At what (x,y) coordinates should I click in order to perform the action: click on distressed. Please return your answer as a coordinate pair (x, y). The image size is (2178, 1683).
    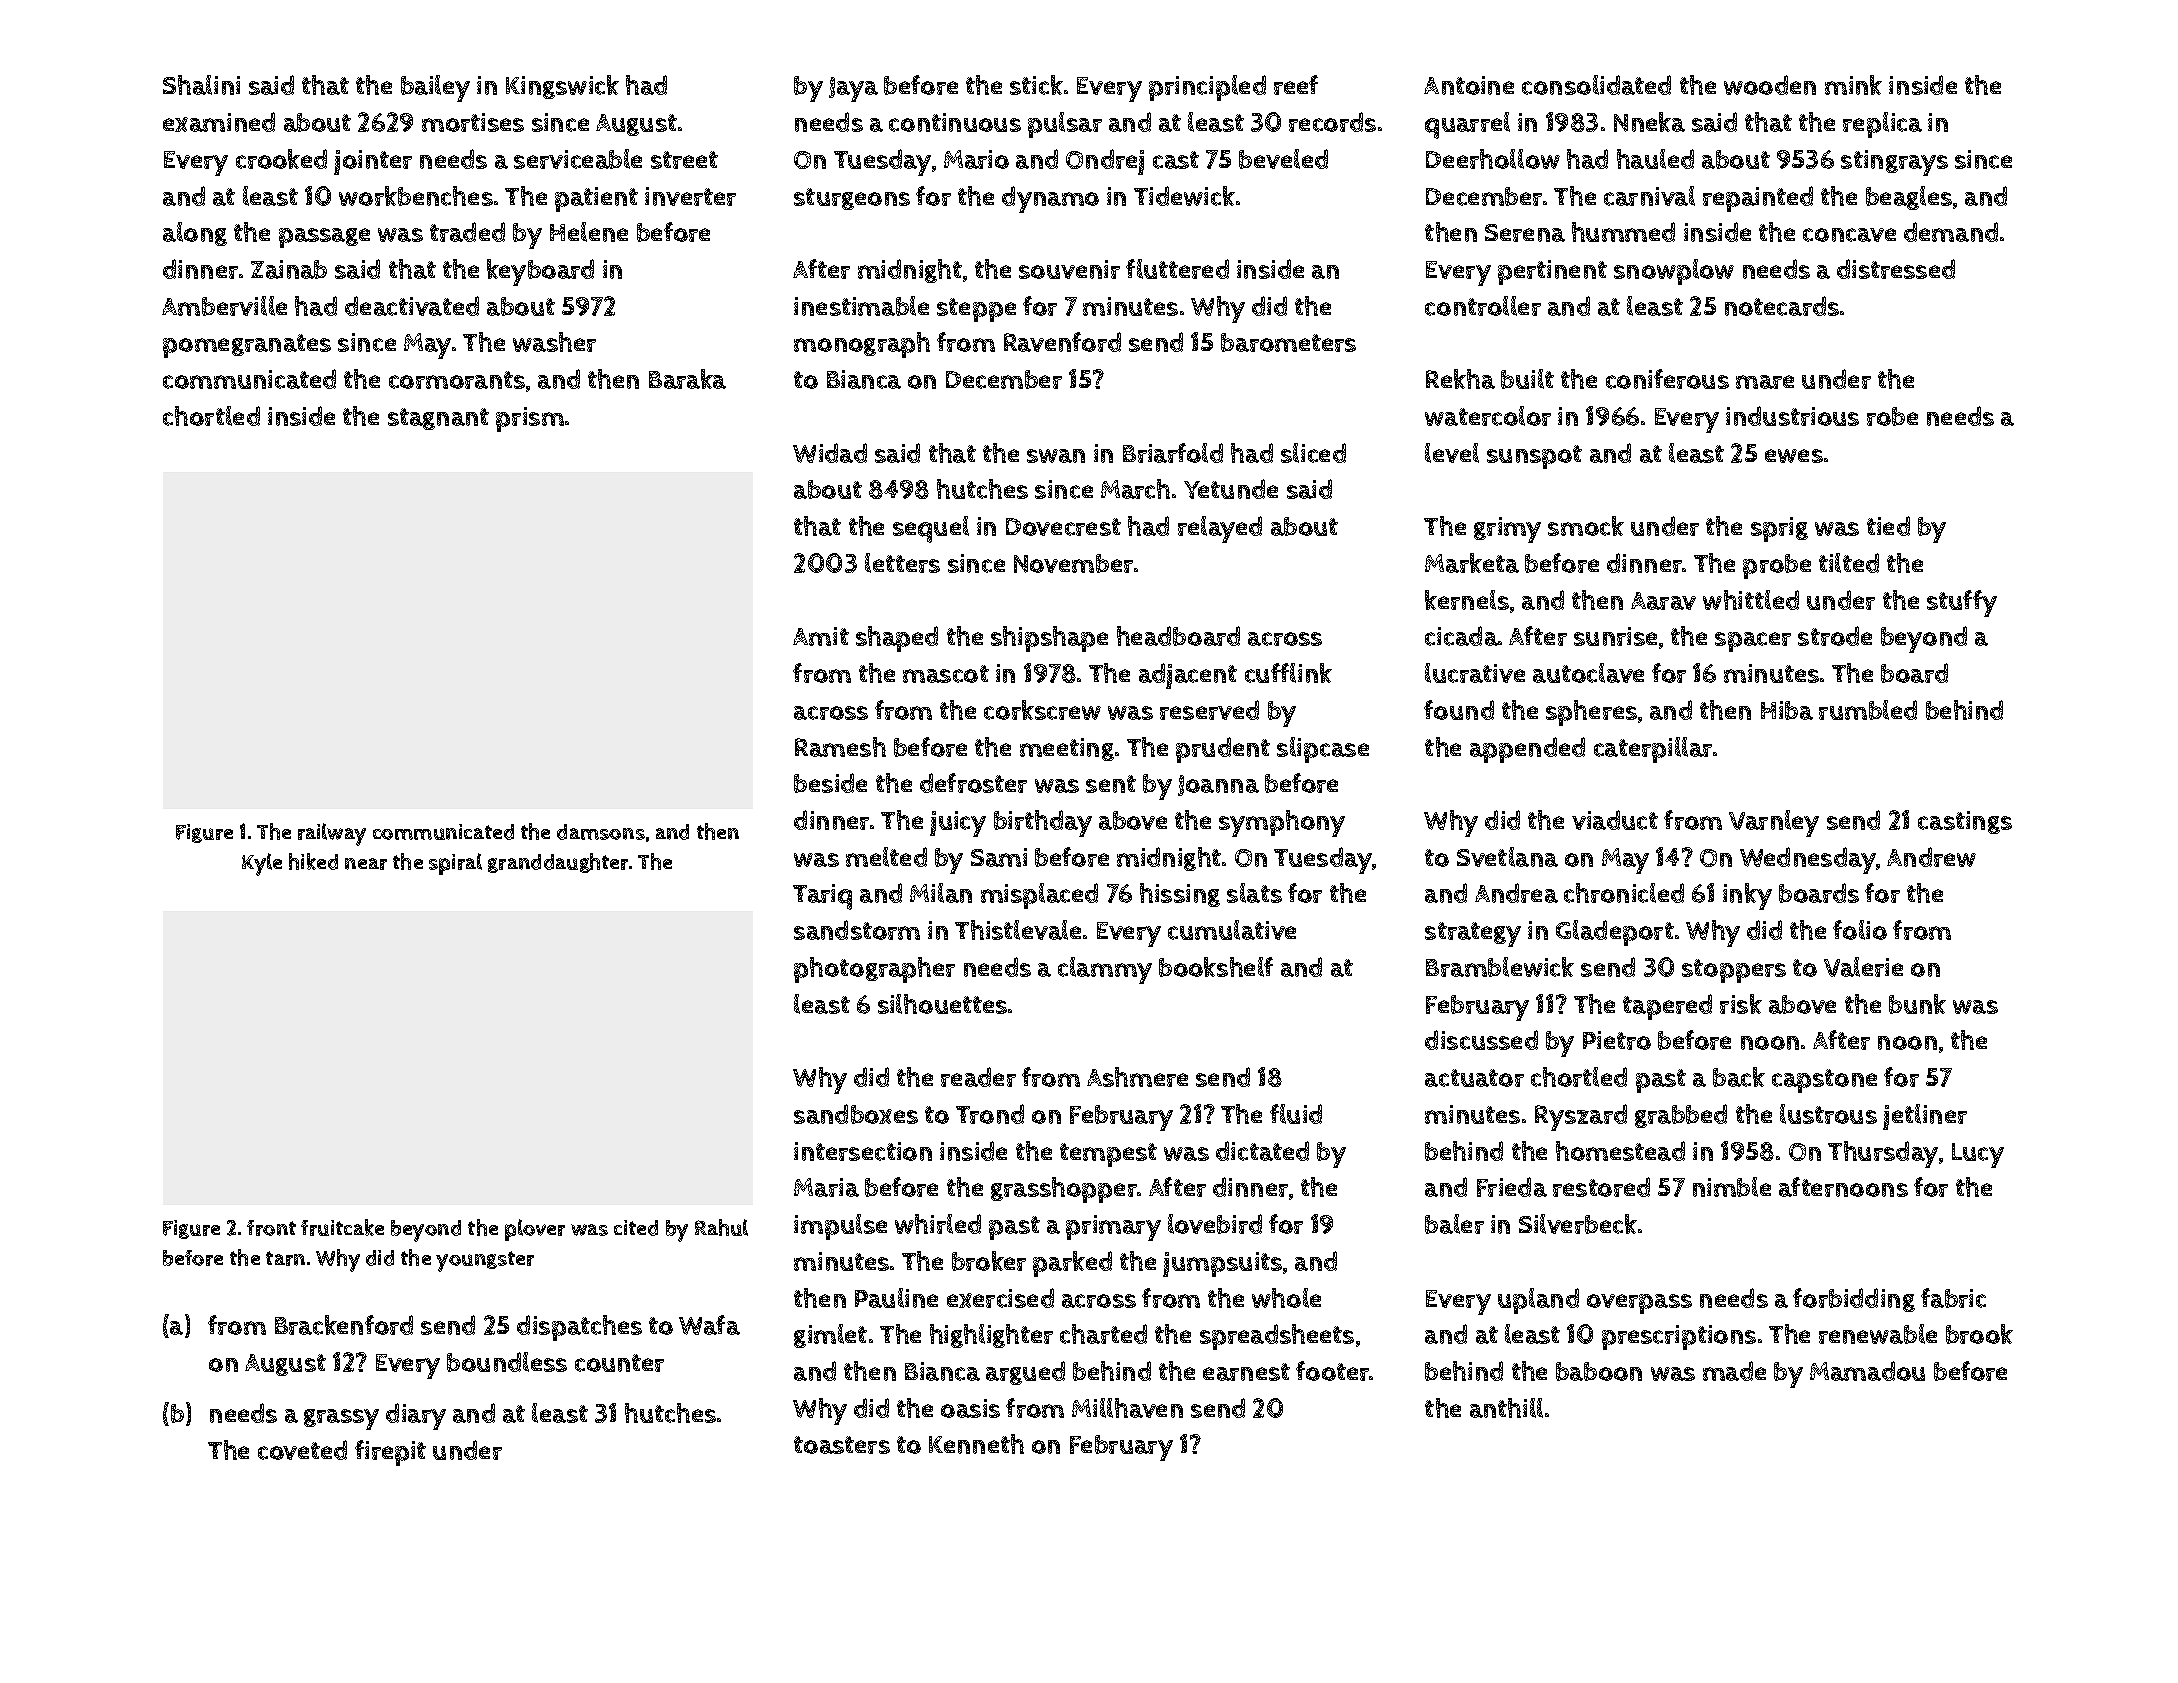
    Looking at the image, I should click on (1896, 269).
